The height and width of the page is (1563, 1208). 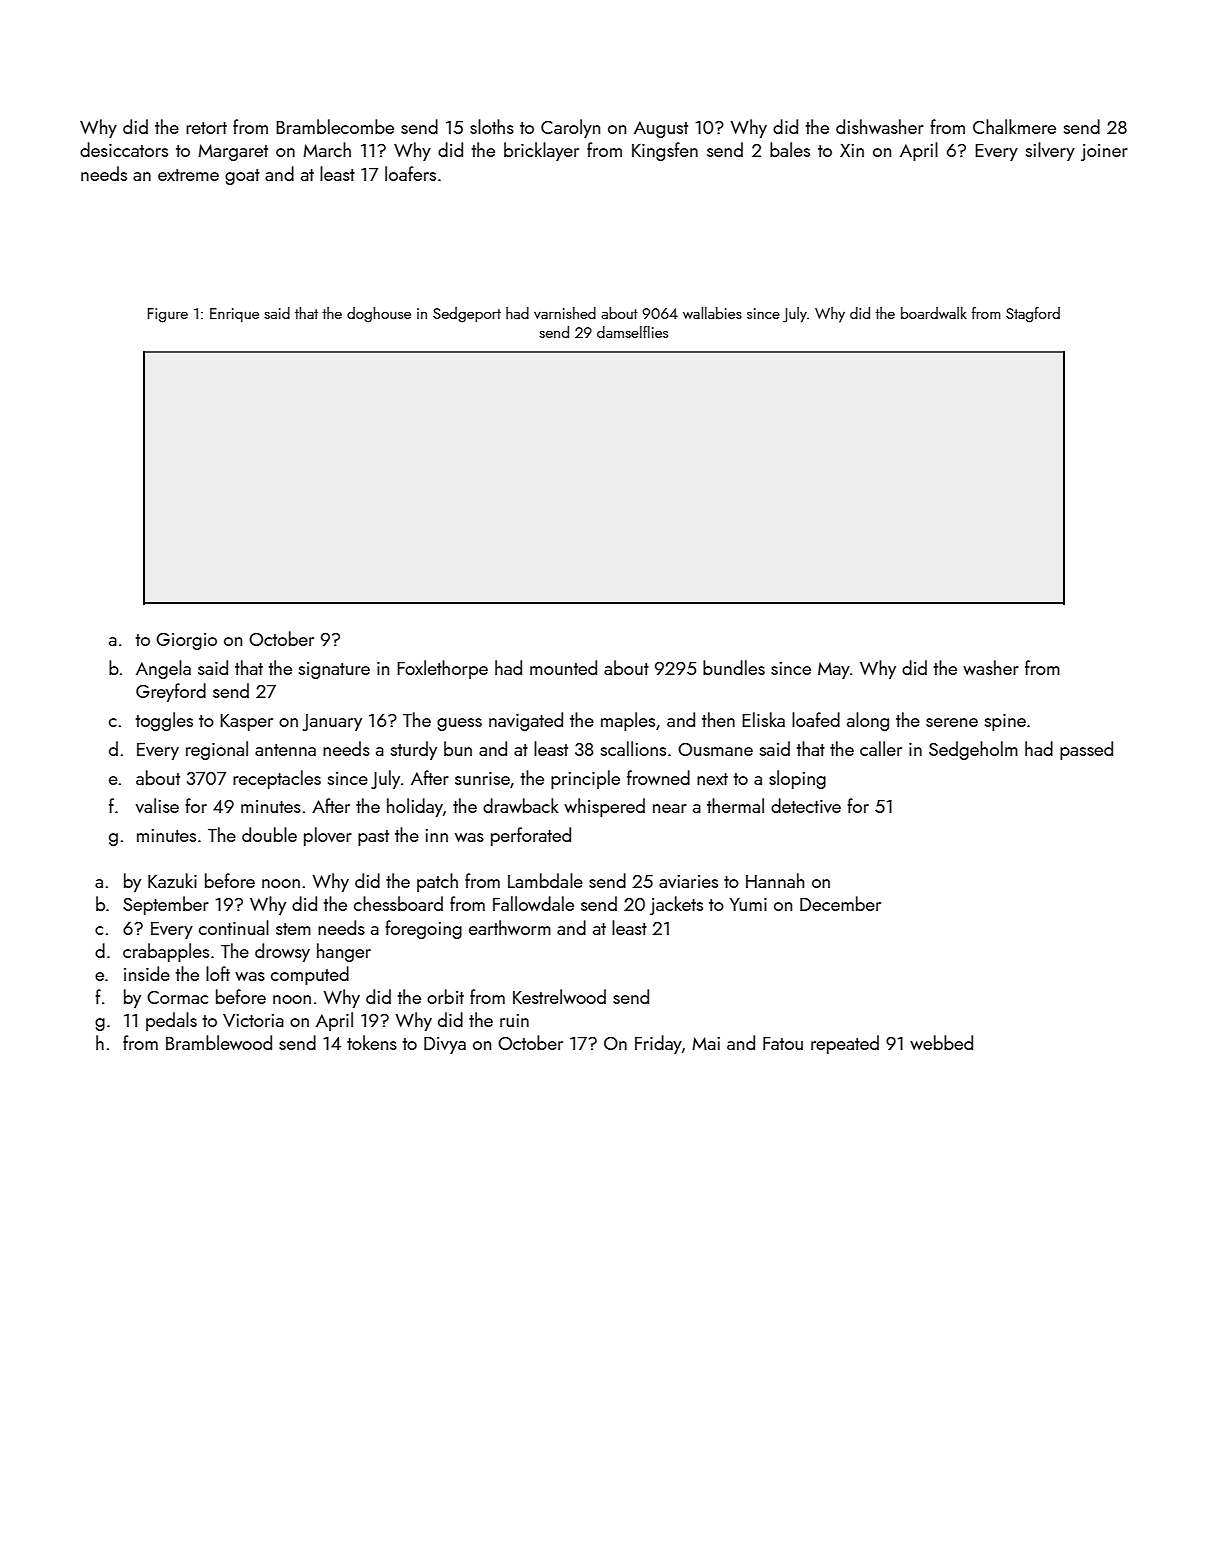 What do you see at coordinates (234, 315) in the page?
I see `Enrique` at bounding box center [234, 315].
